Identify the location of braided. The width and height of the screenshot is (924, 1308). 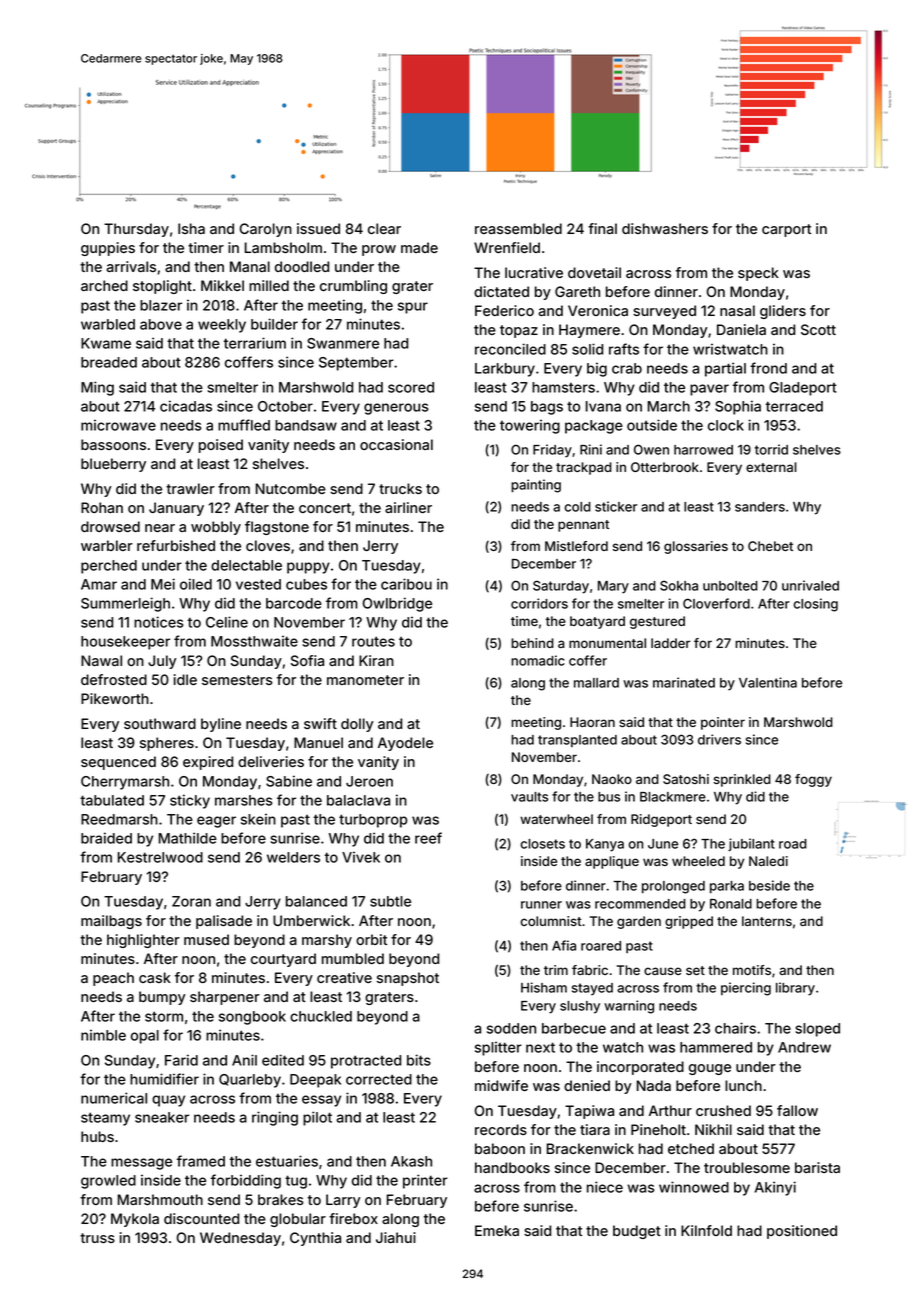
(106, 838).
